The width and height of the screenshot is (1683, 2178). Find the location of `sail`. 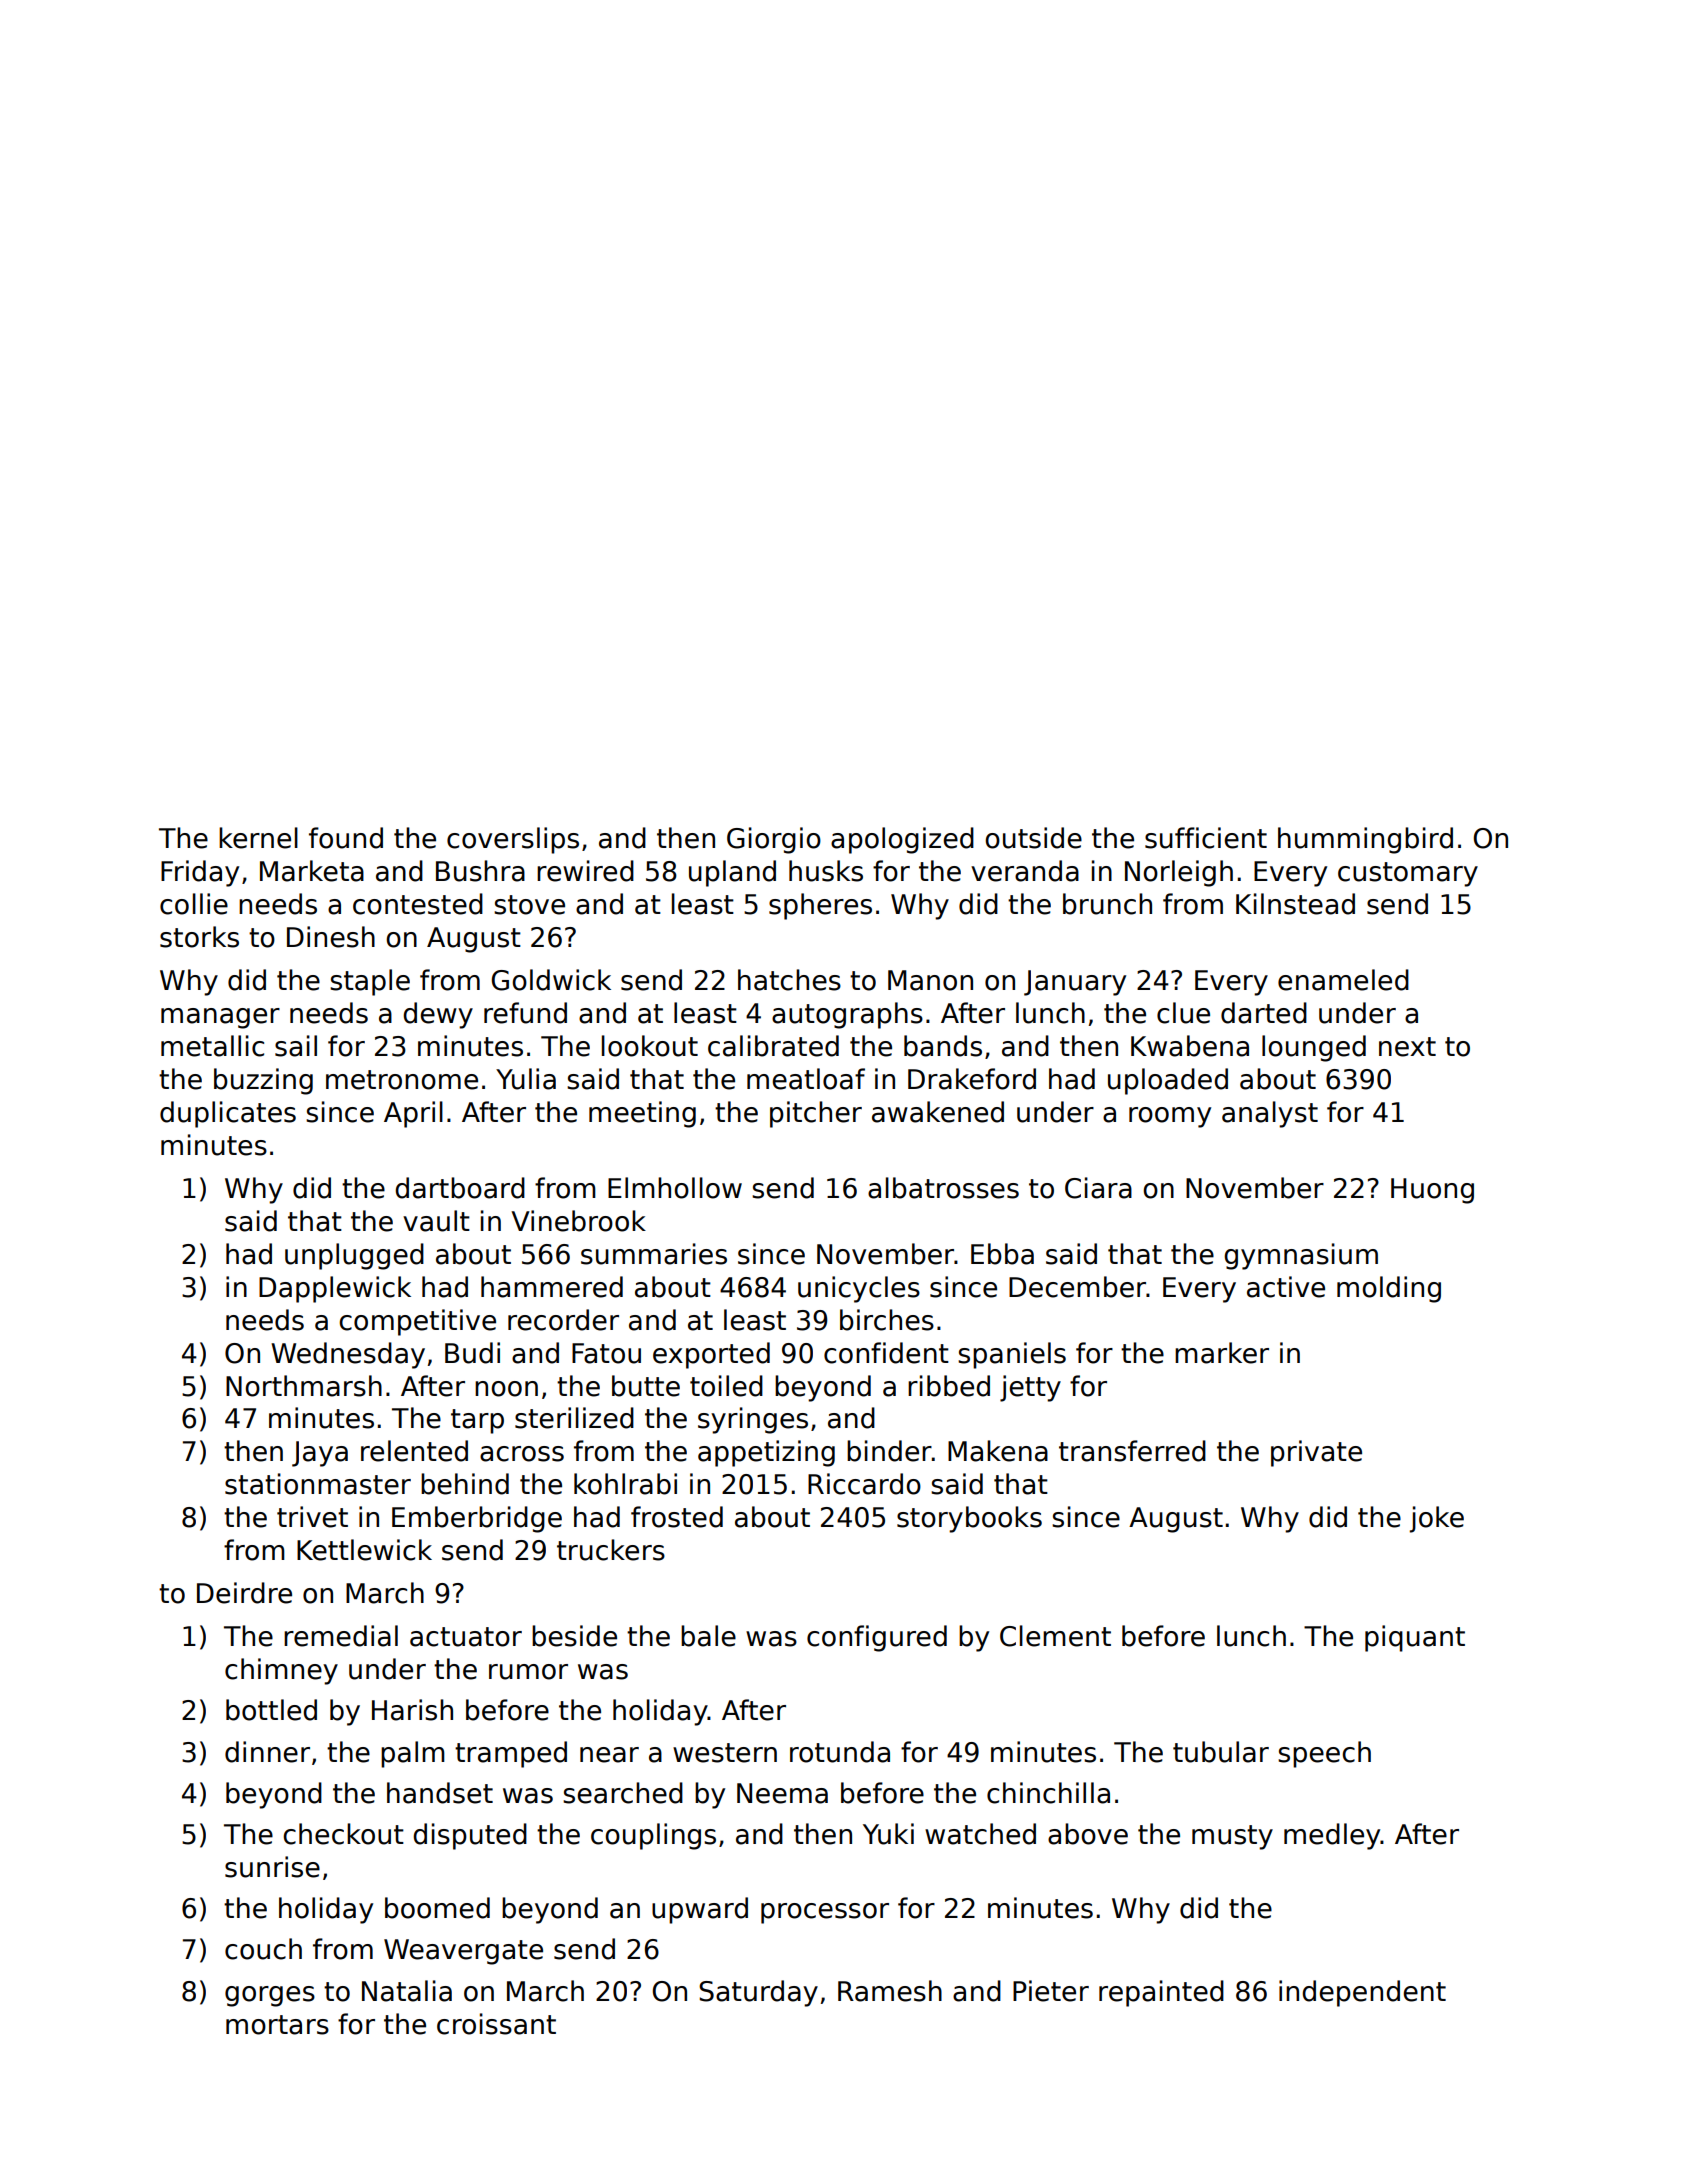

sail is located at coordinates (296, 1046).
